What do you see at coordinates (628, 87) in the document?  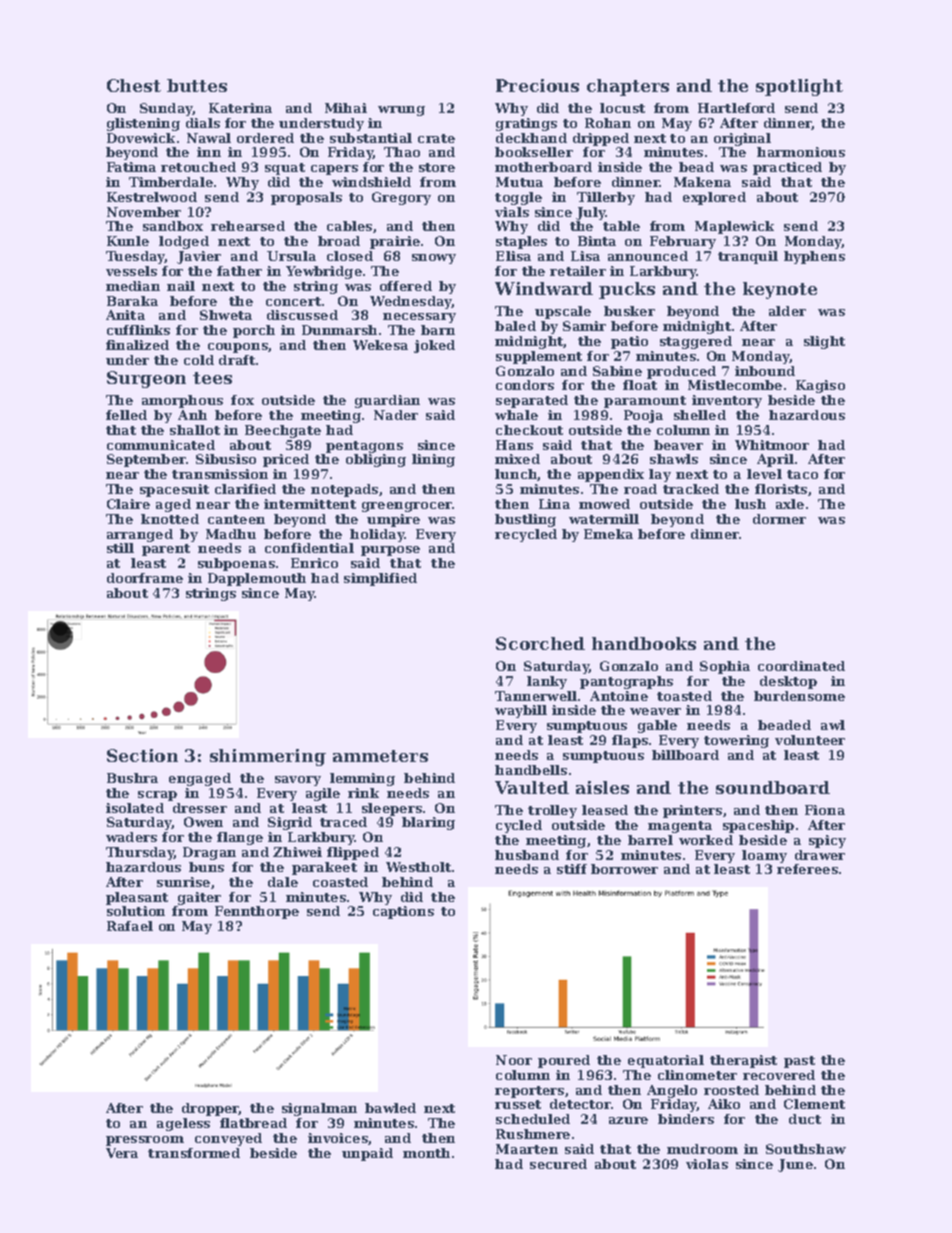 I see `chapters` at bounding box center [628, 87].
